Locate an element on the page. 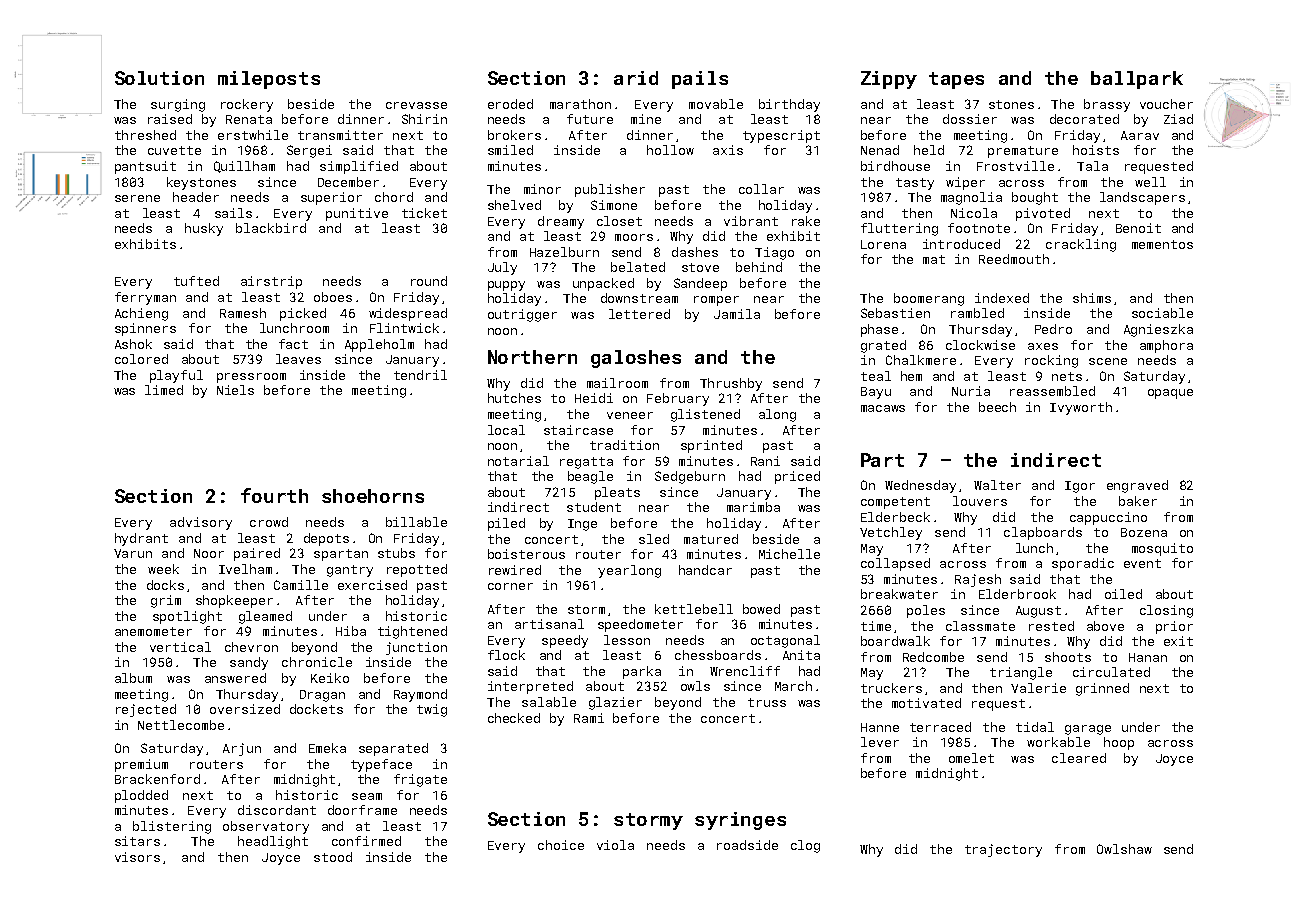  dreamy is located at coordinates (561, 222).
